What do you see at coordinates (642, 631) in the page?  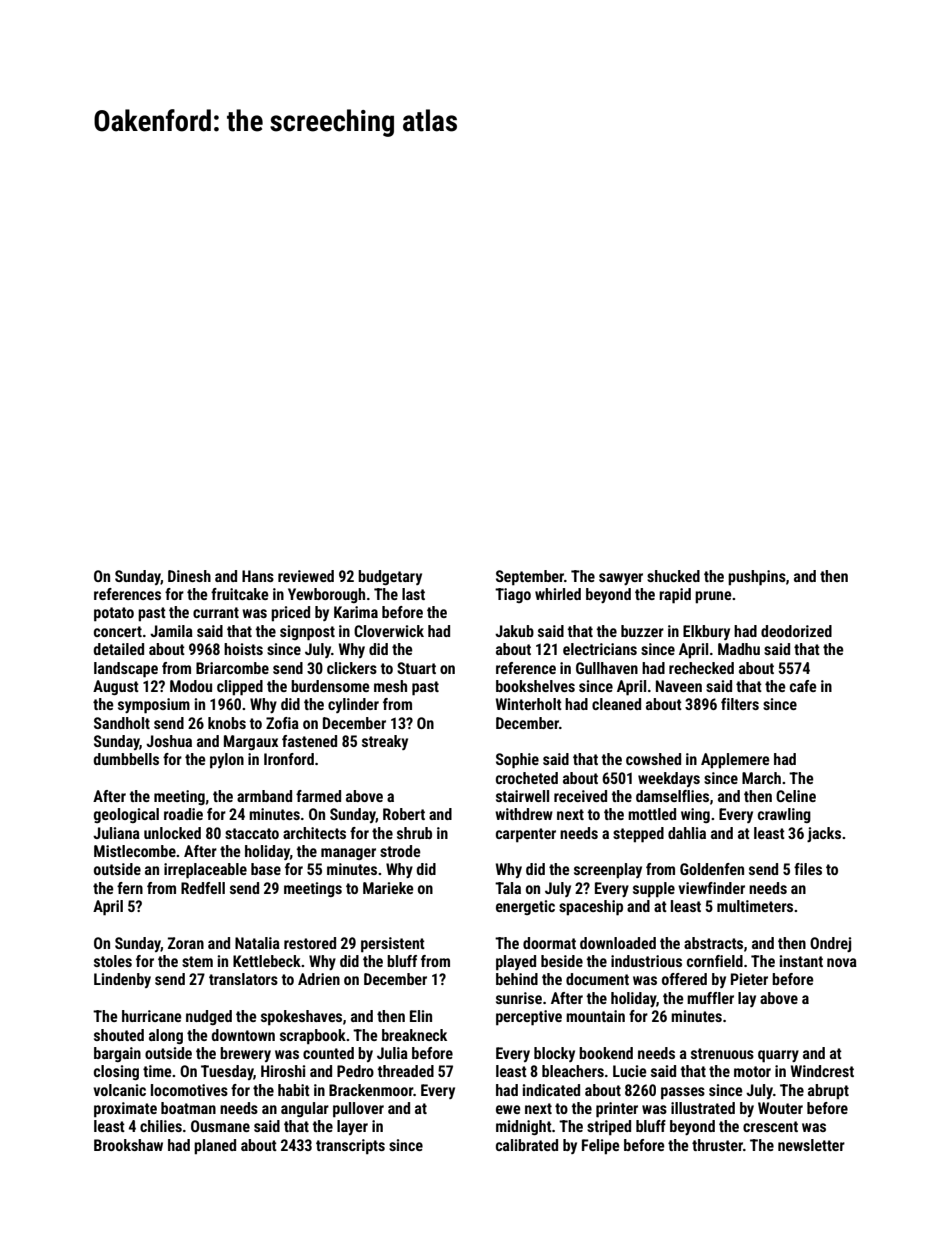 I see `buzzer` at bounding box center [642, 631].
